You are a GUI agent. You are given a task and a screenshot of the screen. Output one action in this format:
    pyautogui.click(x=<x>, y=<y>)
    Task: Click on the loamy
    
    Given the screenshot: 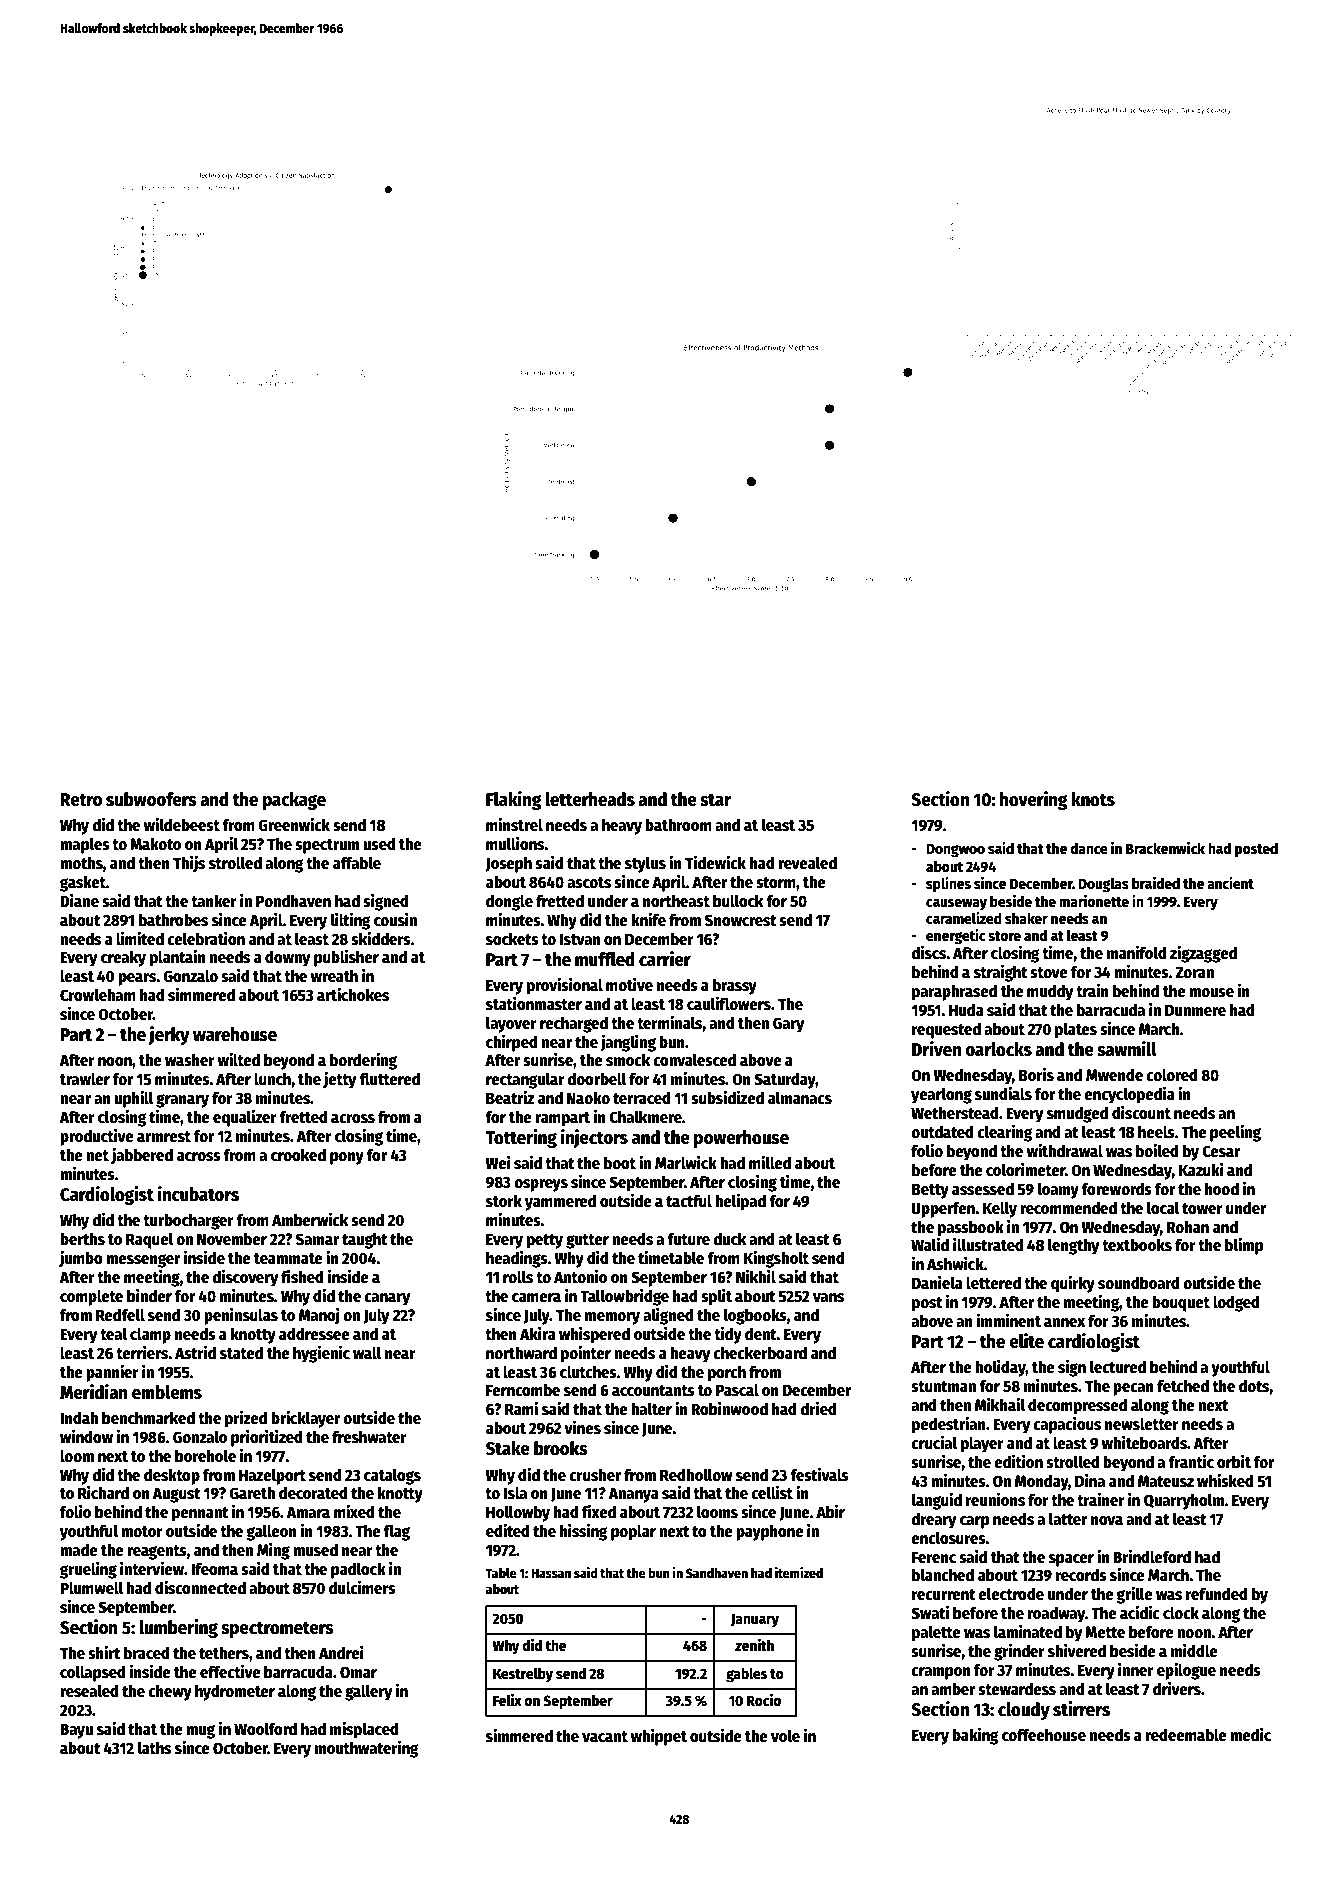 What is the action you would take?
    pyautogui.click(x=1058, y=1190)
